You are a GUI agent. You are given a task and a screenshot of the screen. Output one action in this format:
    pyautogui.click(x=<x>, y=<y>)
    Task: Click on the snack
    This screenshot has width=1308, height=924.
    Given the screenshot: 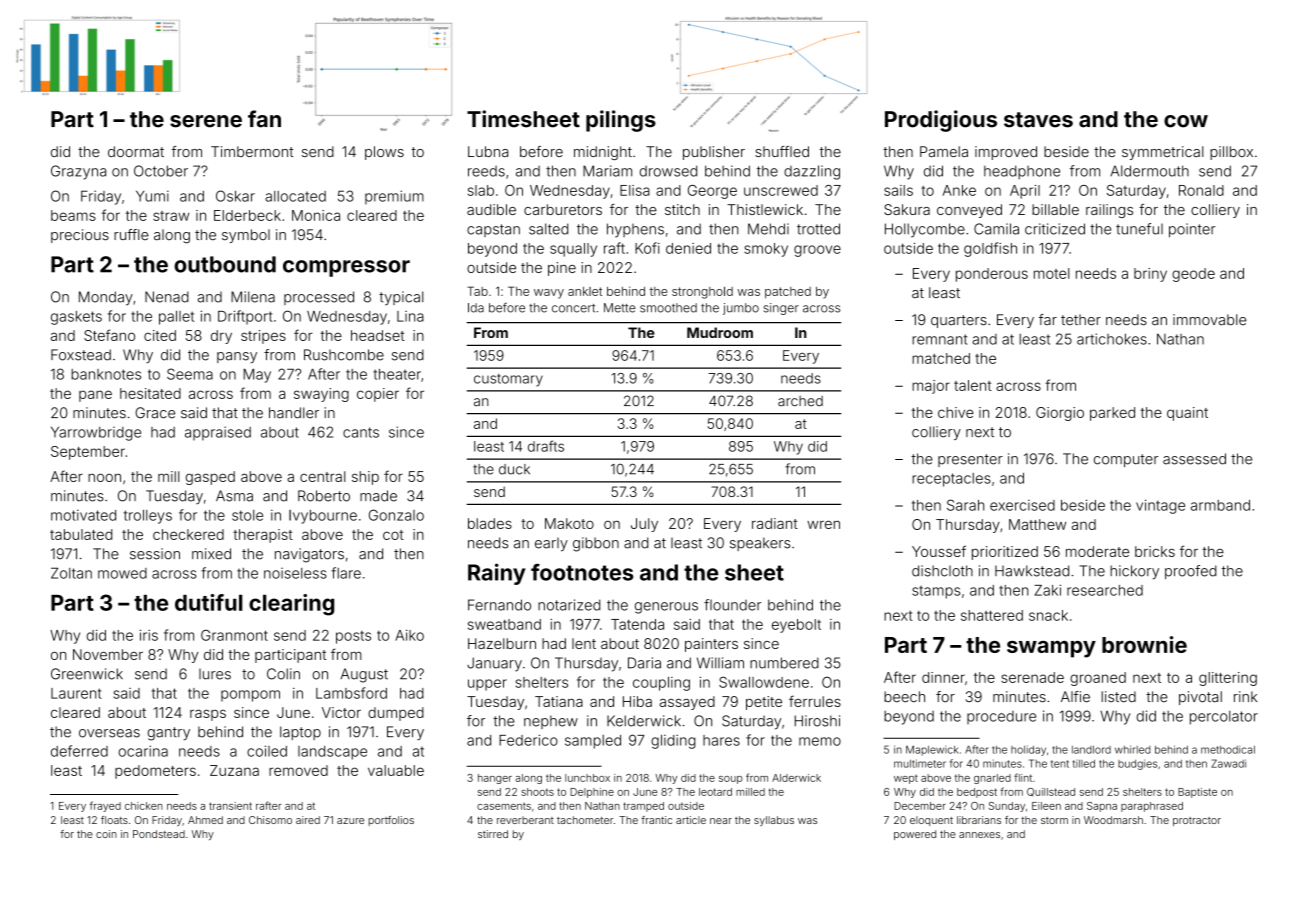 What is the action you would take?
    pyautogui.click(x=1048, y=615)
